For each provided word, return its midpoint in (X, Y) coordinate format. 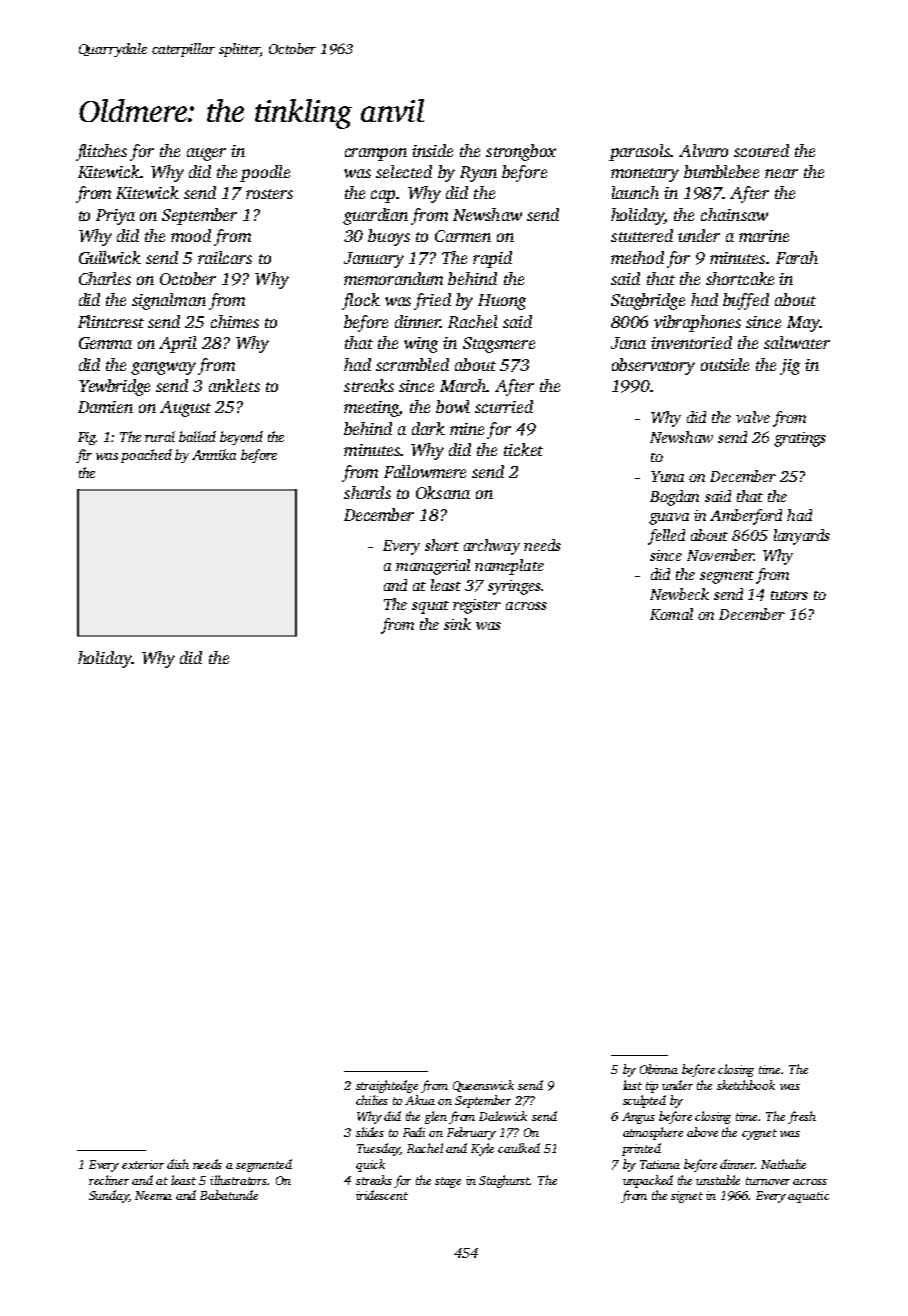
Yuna (667, 476)
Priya (115, 217)
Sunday (109, 1196)
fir (84, 456)
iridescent (382, 1195)
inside (432, 150)
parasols (640, 152)
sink (457, 624)
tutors (789, 595)
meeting (372, 409)
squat (430, 607)
